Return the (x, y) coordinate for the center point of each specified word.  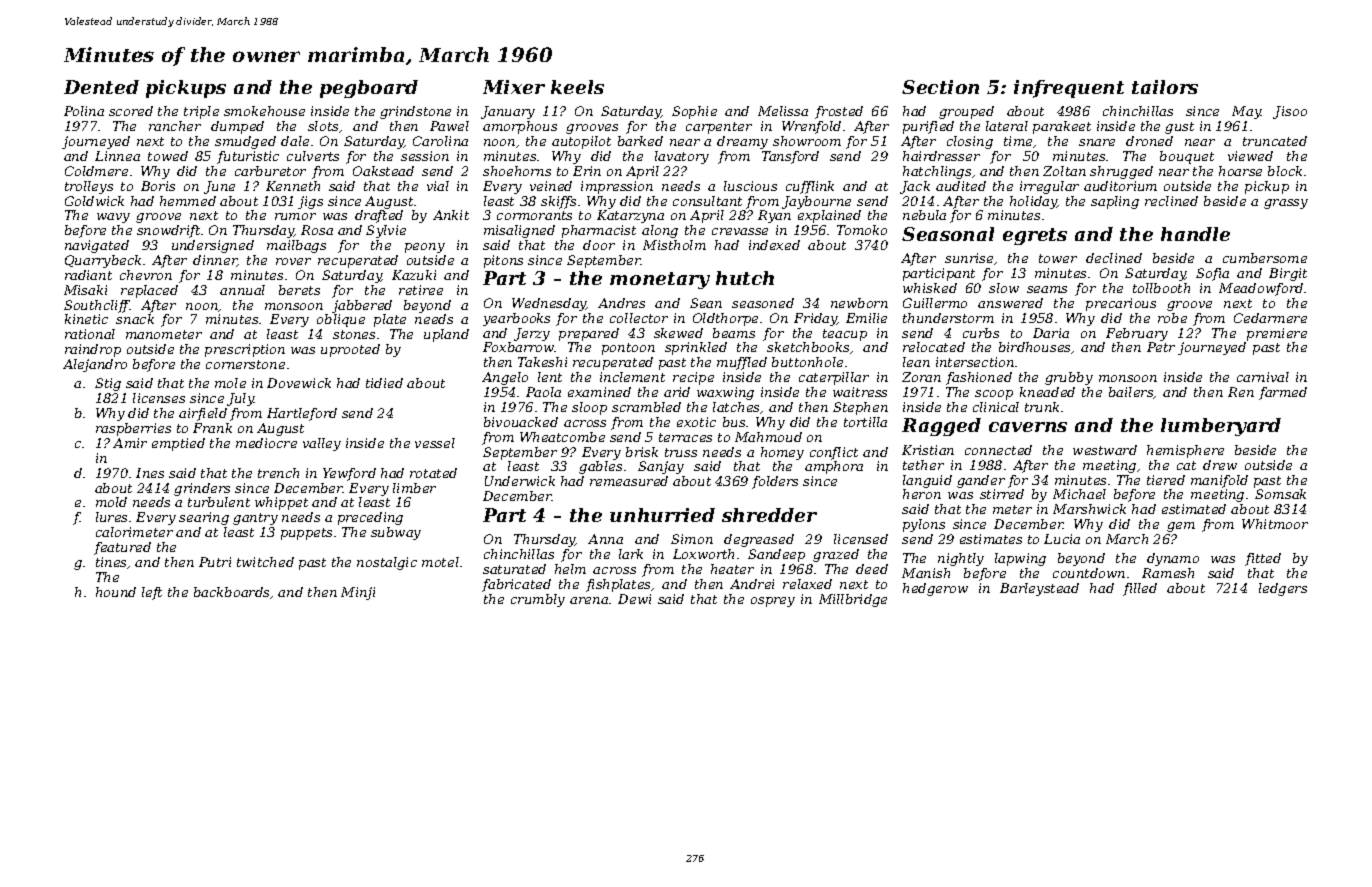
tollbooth (1161, 288)
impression (617, 187)
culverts (313, 156)
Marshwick (1089, 509)
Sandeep (776, 555)
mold (111, 502)
